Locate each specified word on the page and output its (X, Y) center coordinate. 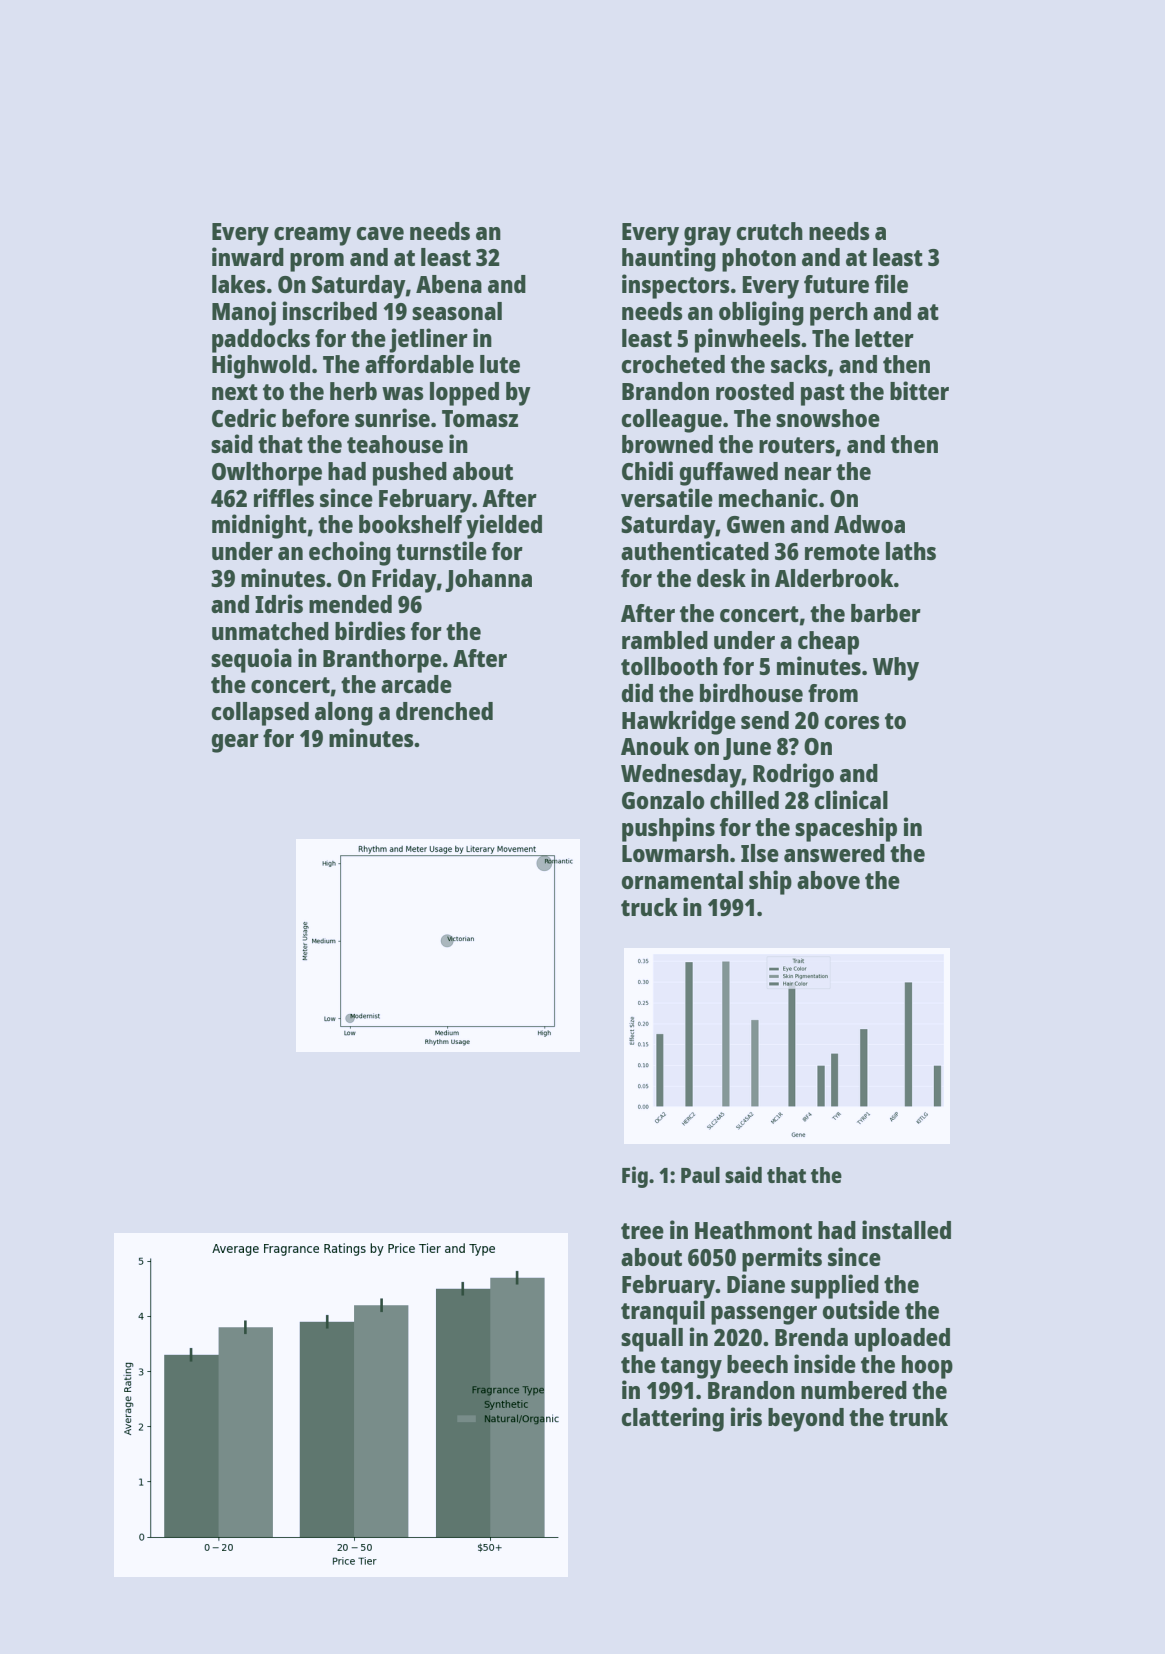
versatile (667, 497)
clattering (672, 1419)
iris (746, 1416)
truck (649, 907)
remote (842, 552)
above (828, 880)
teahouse (395, 444)
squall (652, 1340)
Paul (700, 1175)
